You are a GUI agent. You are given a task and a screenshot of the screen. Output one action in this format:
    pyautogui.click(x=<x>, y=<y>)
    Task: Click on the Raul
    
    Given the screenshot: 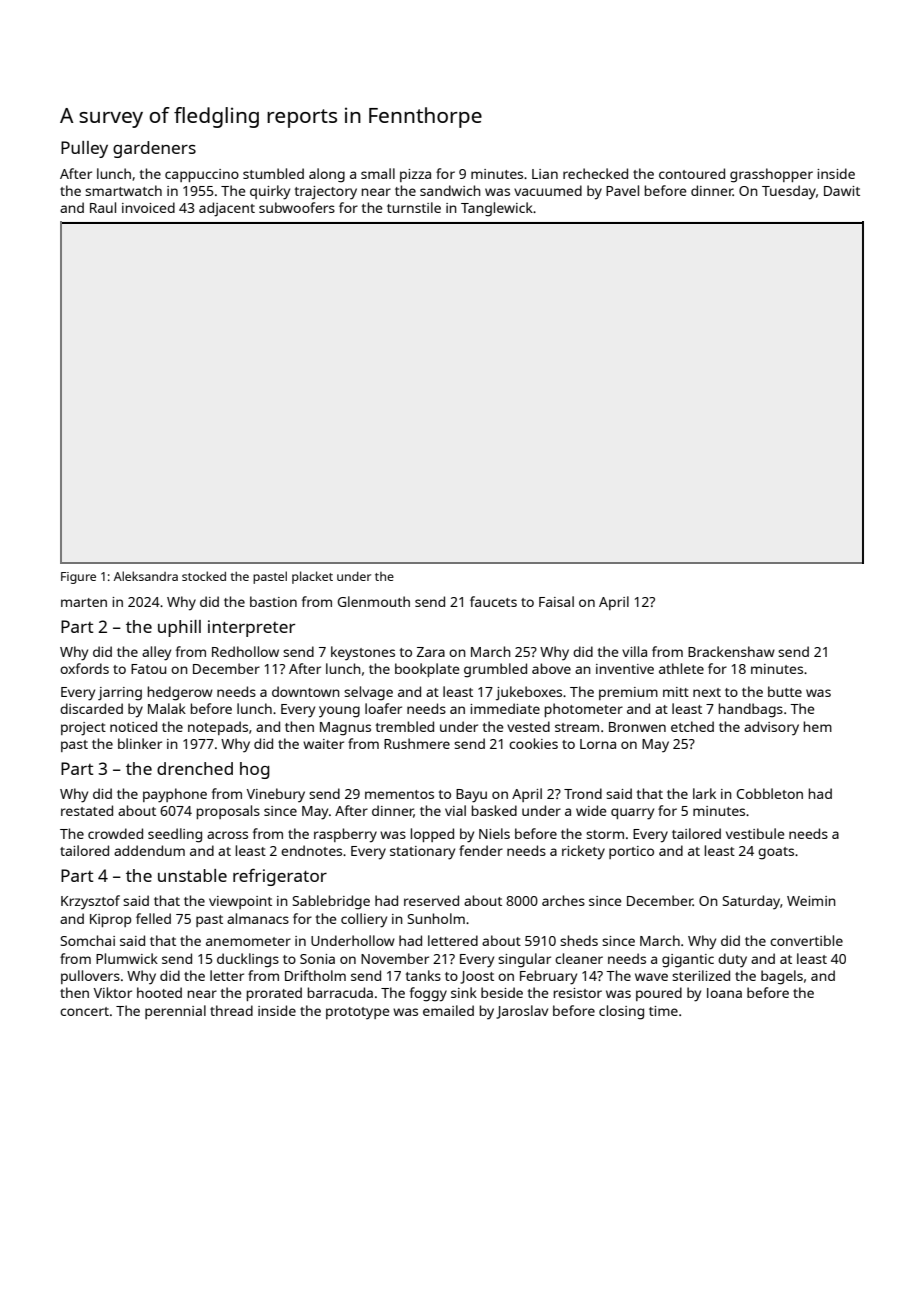 What is the action you would take?
    pyautogui.click(x=103, y=207)
